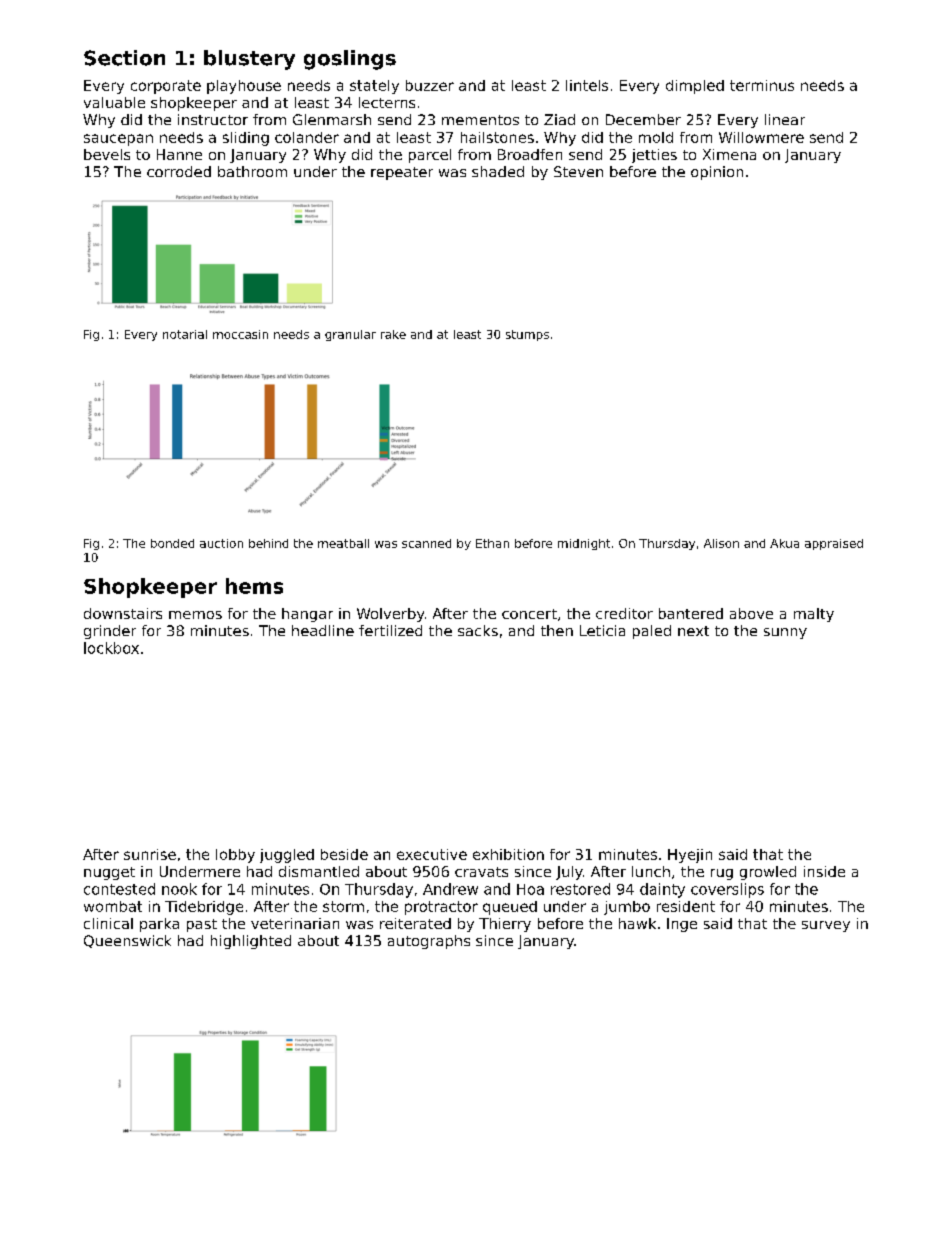 The height and width of the image is (1233, 952). Describe the element at coordinates (150, 854) in the image. I see `sunrise` at that location.
